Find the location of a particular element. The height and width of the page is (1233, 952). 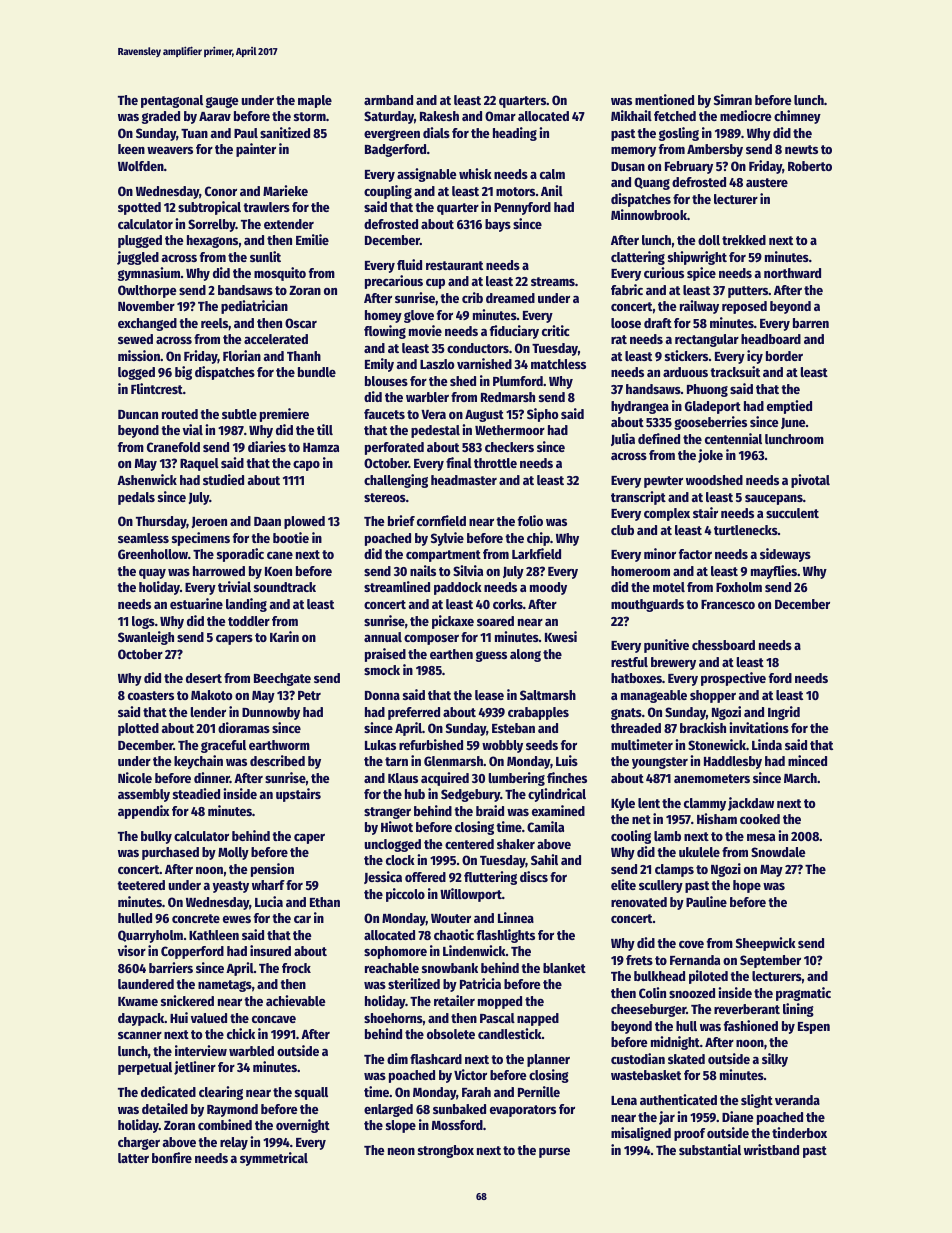

substantial is located at coordinates (710, 1149).
